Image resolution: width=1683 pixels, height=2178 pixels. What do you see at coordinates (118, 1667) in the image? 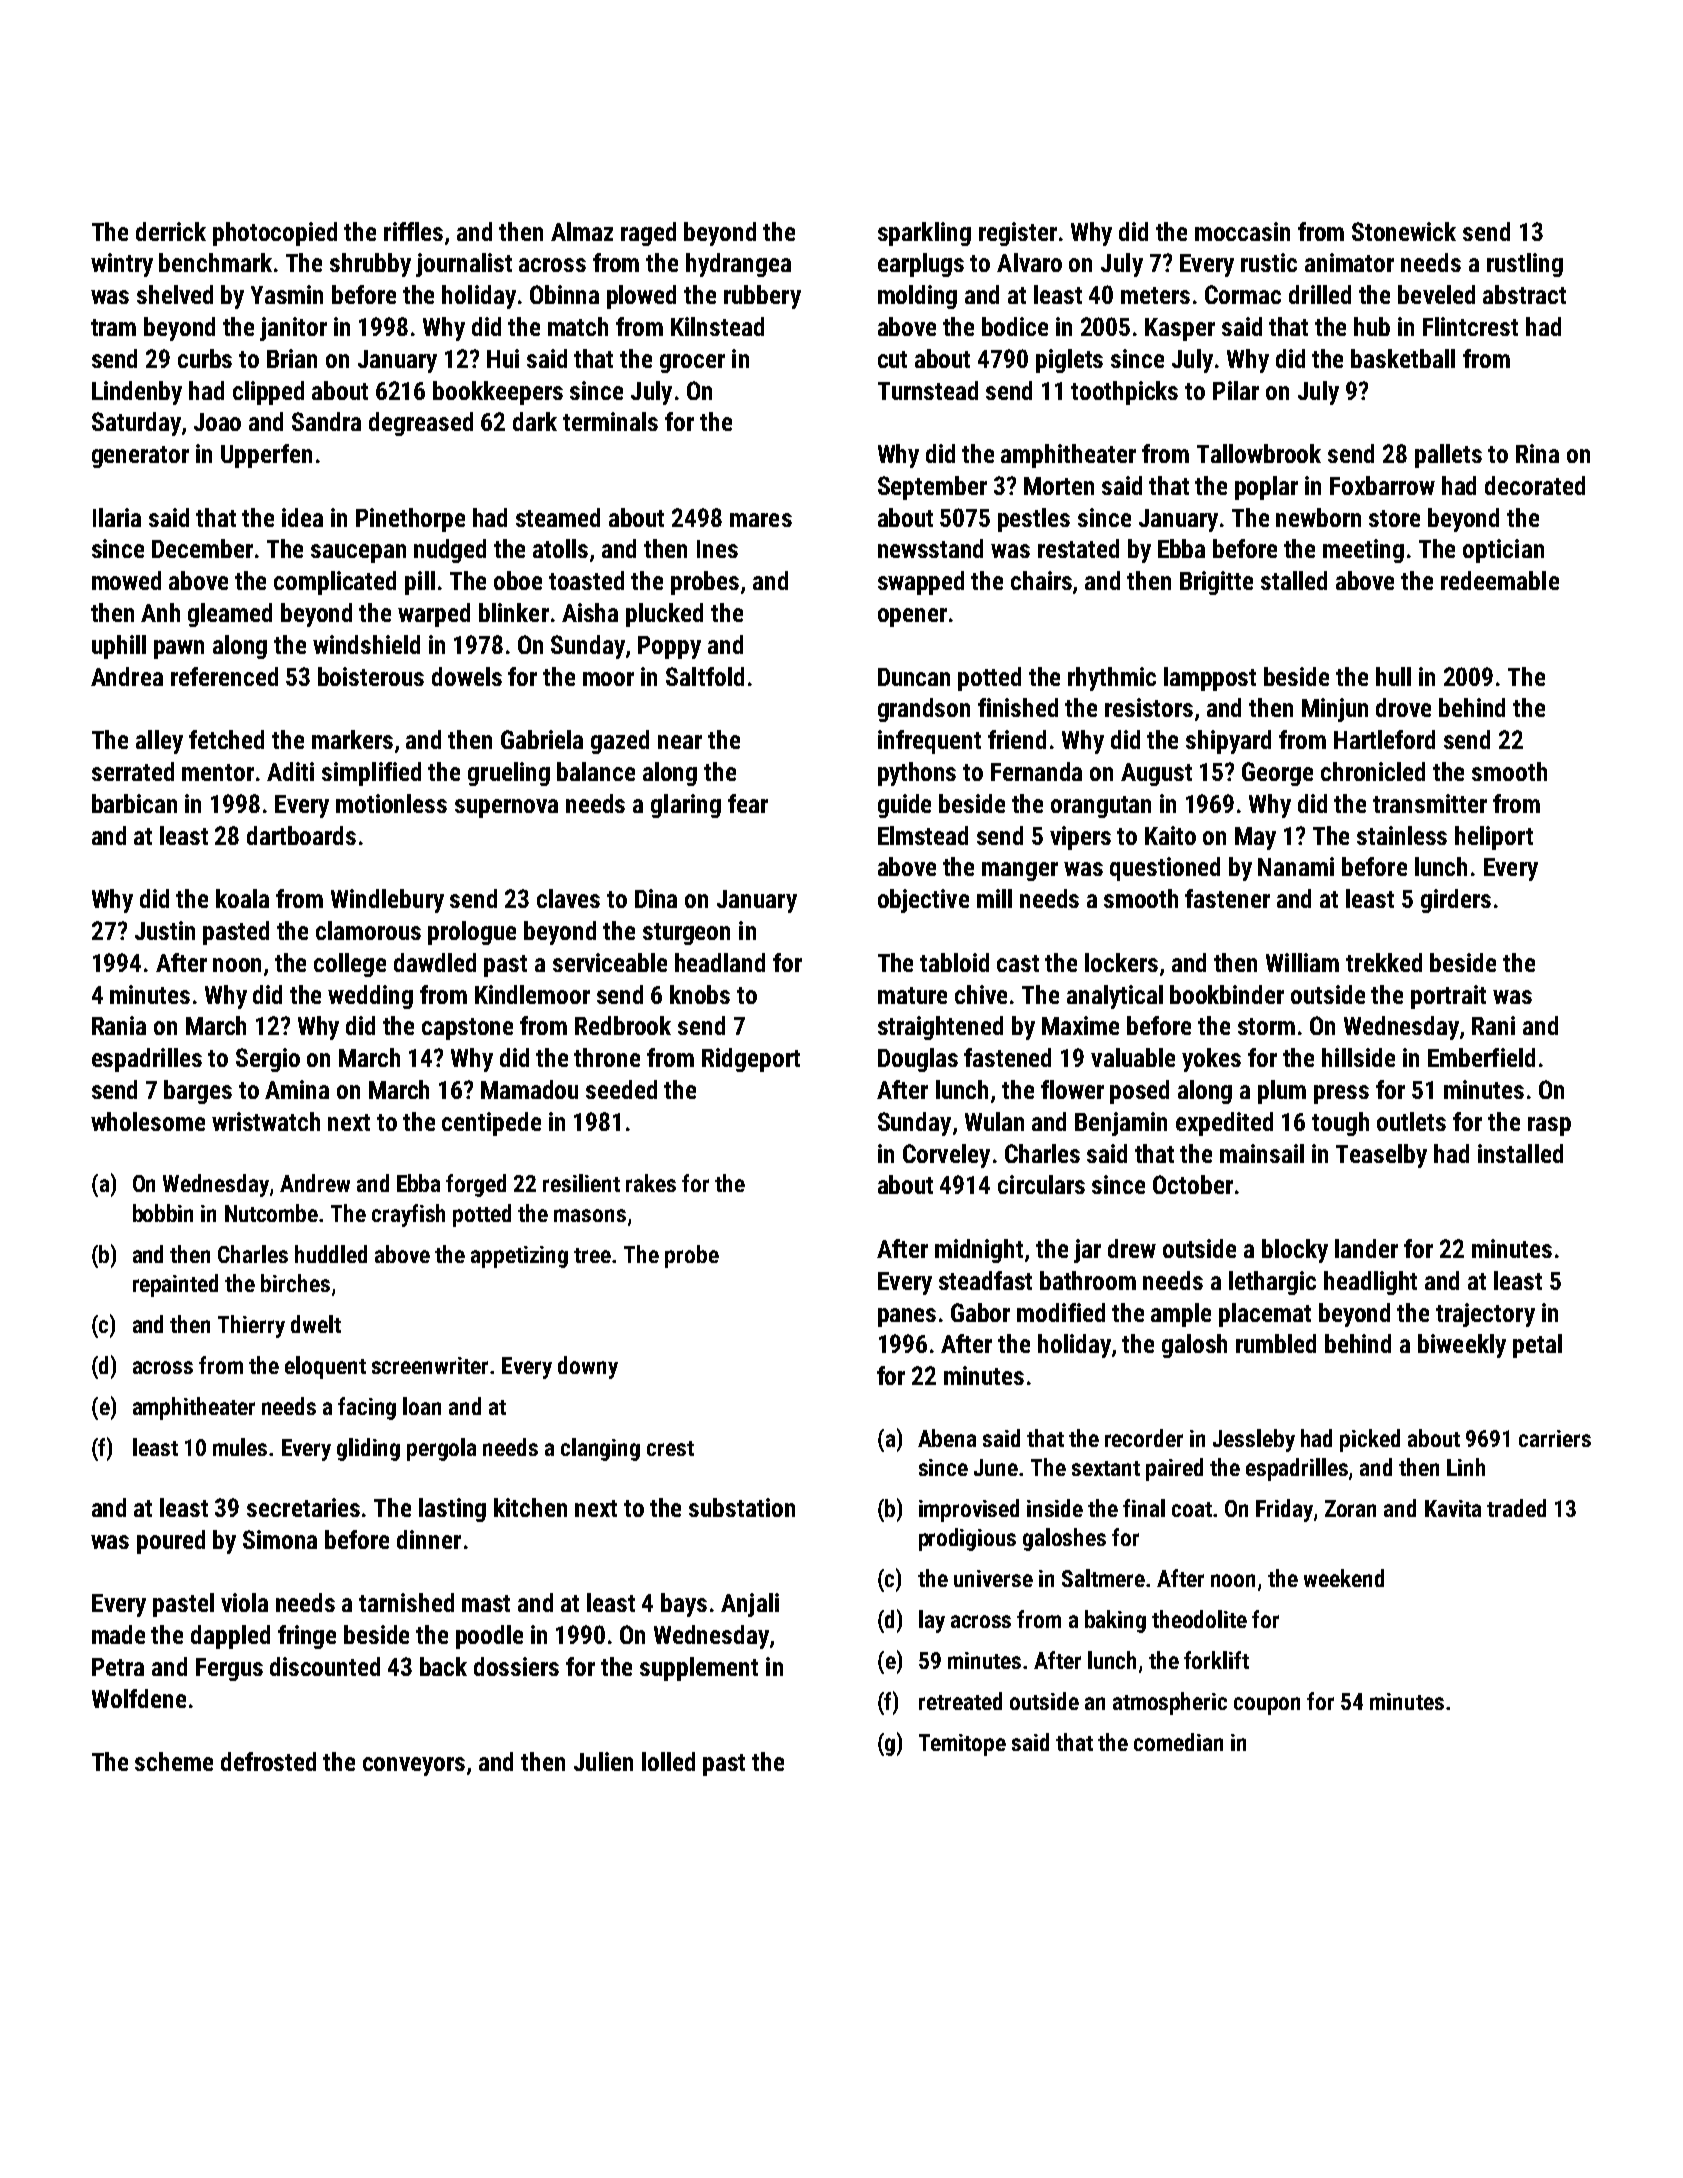
I see `Petra` at bounding box center [118, 1667].
